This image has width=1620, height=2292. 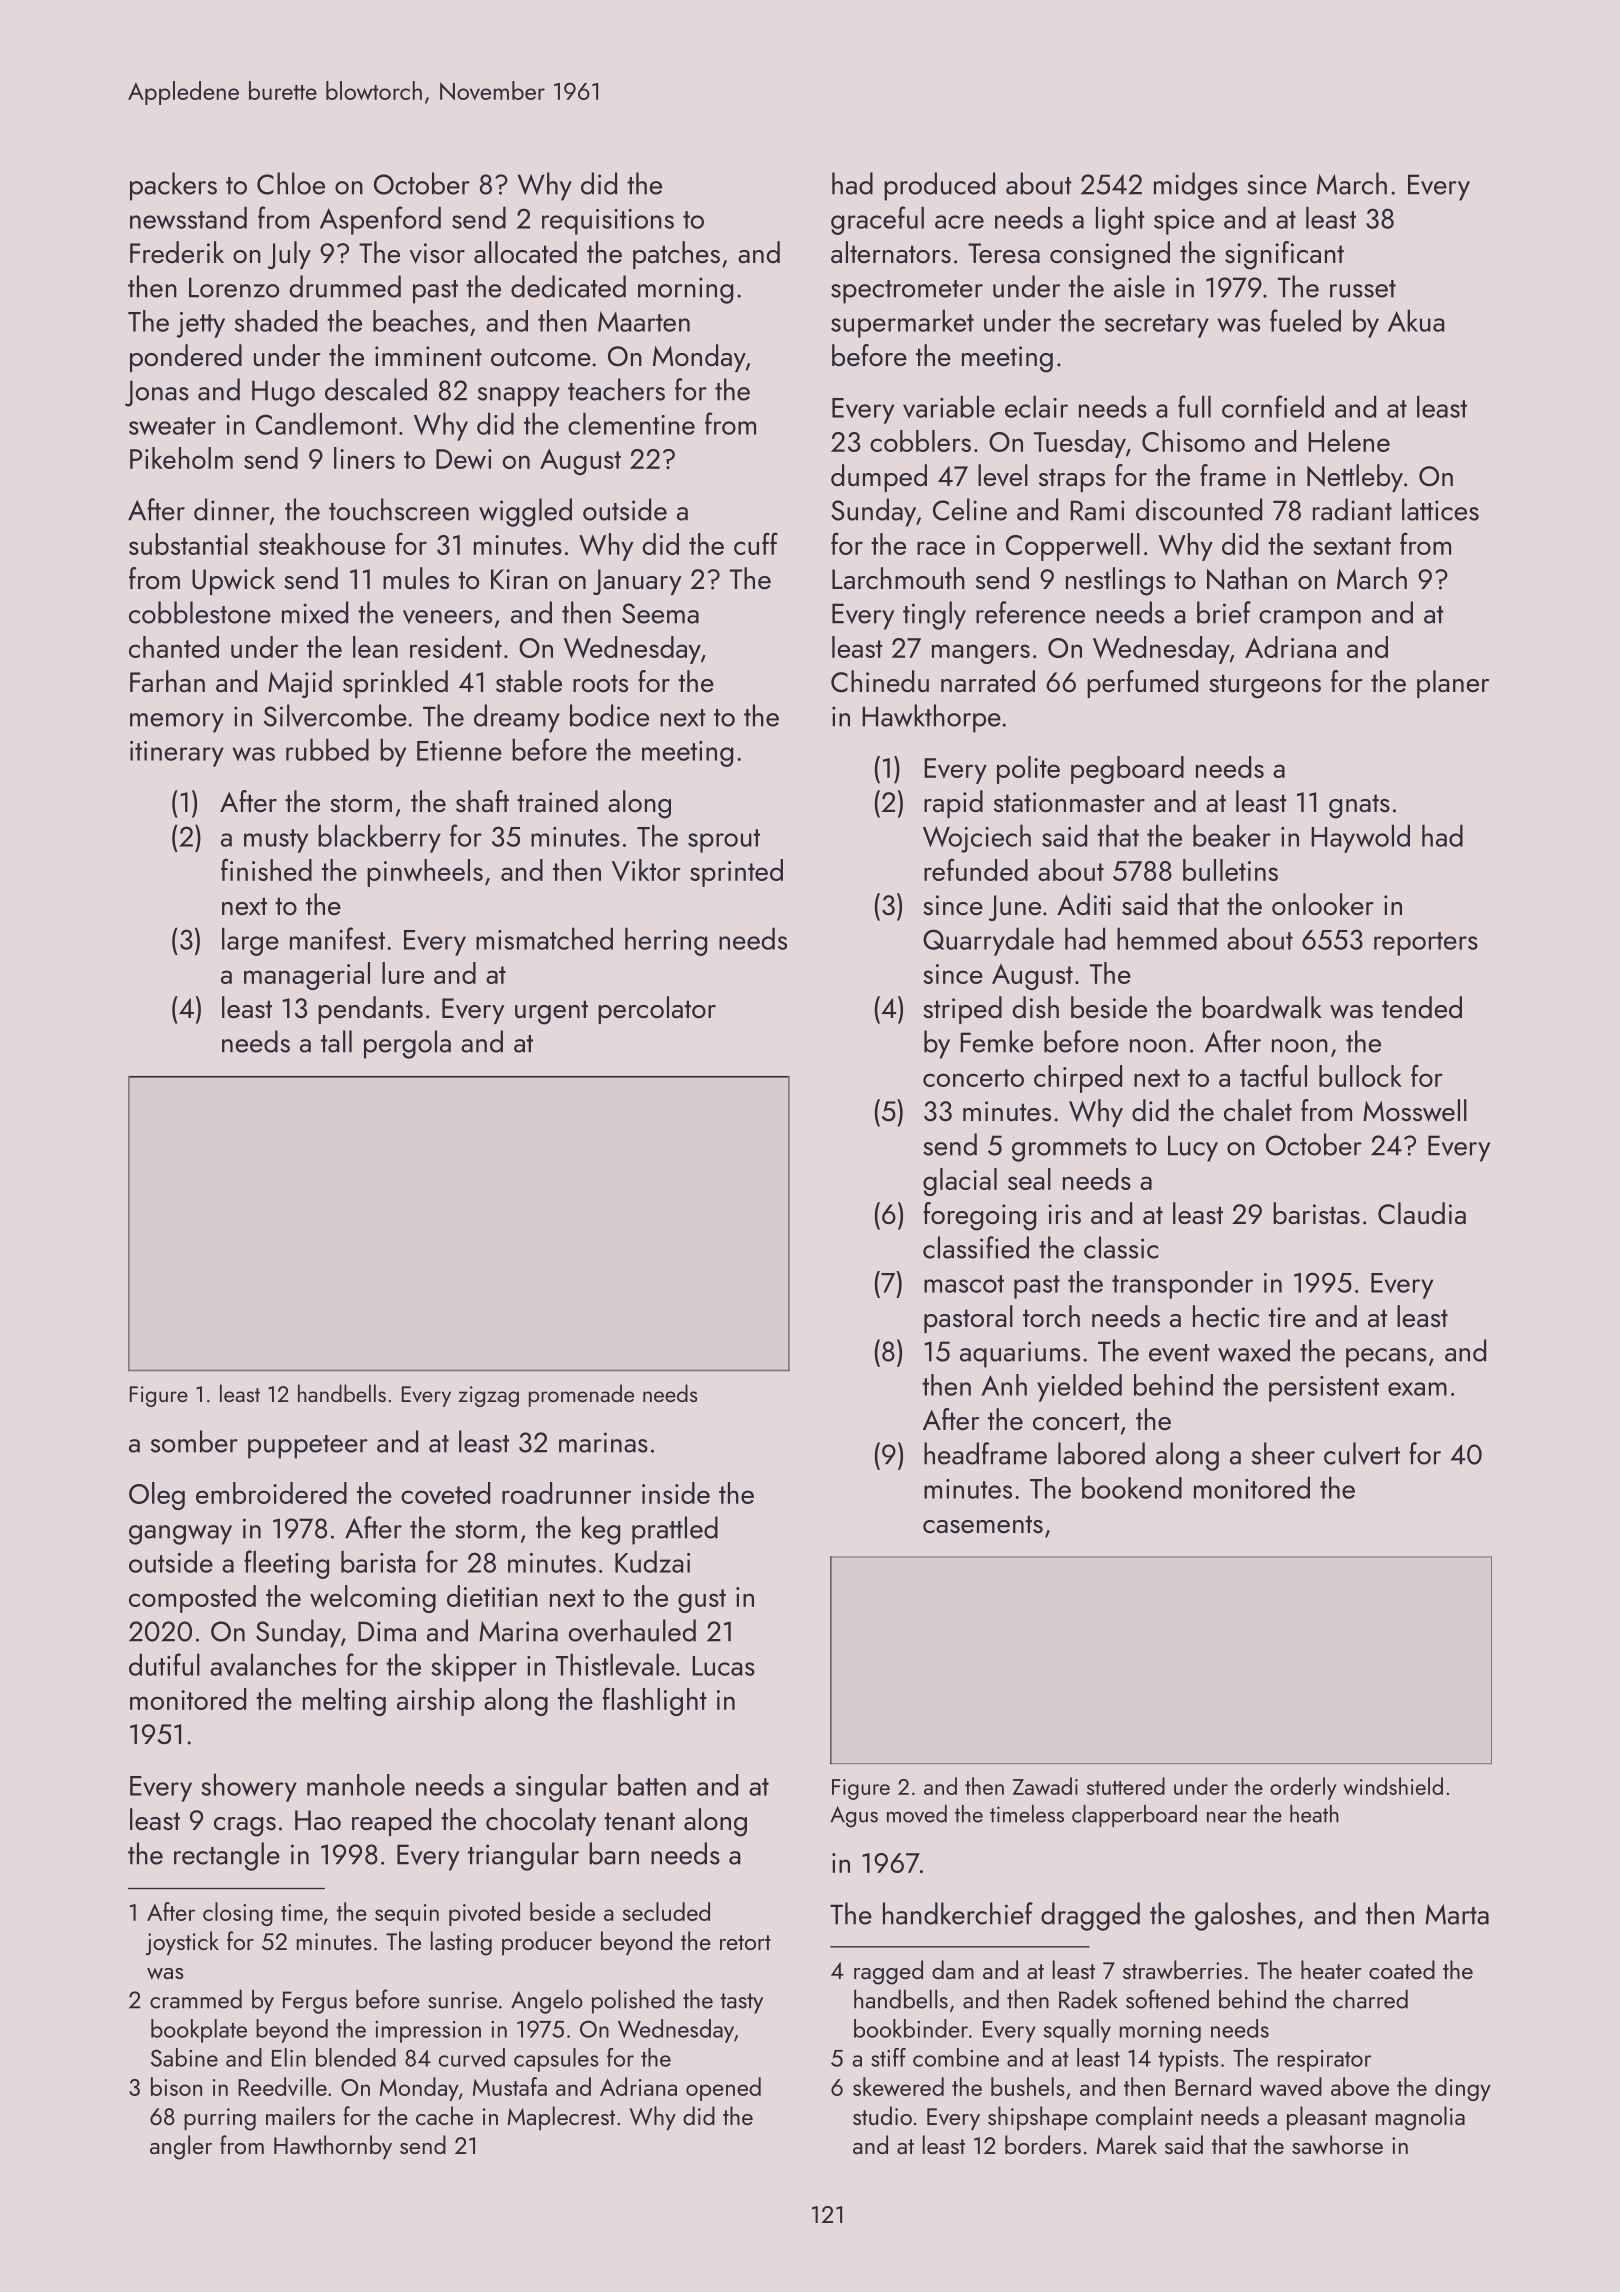 I want to click on russet, so click(x=1363, y=289).
